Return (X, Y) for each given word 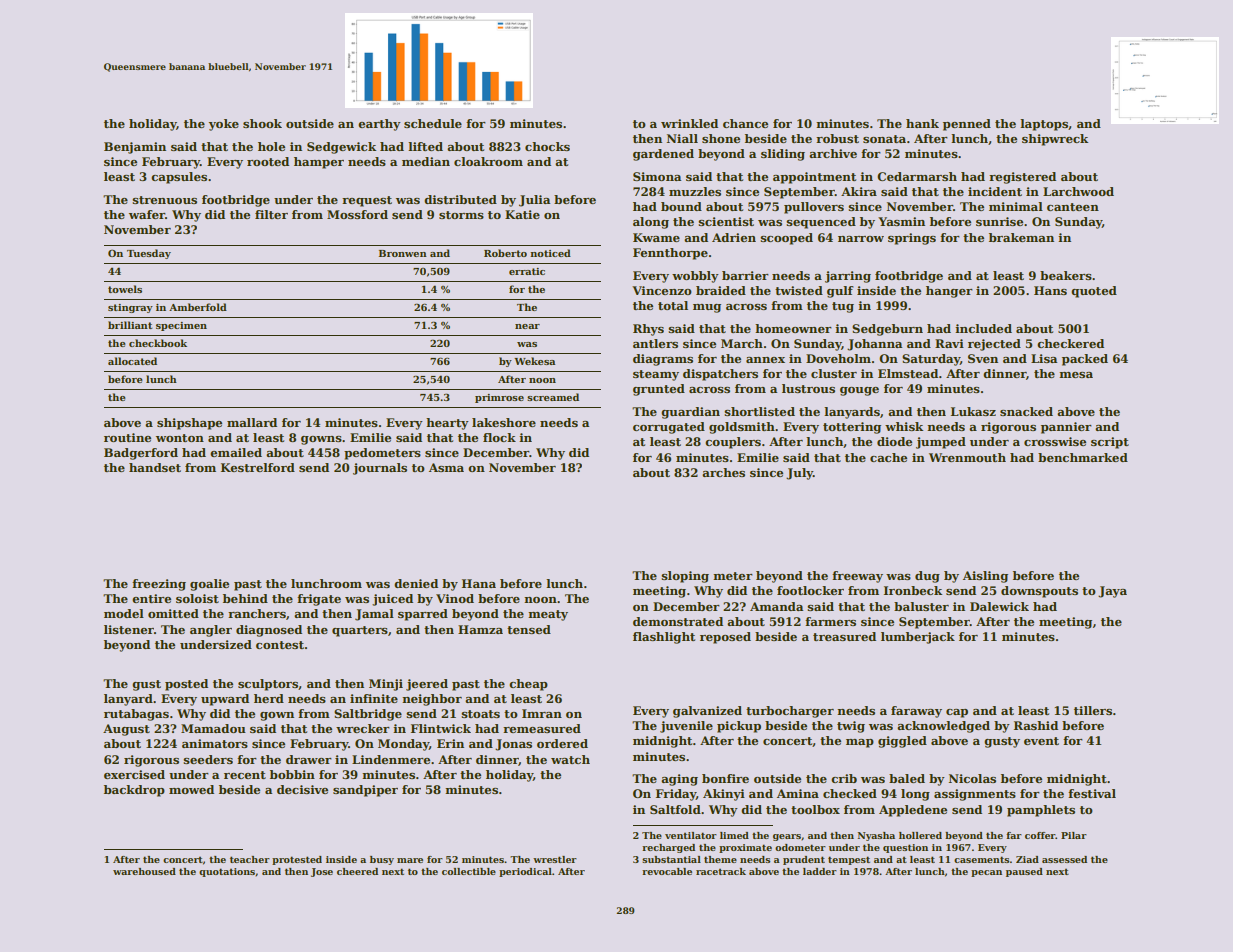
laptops (1044, 125)
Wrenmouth (967, 457)
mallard (252, 422)
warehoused (144, 871)
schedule (433, 123)
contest (280, 645)
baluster (921, 606)
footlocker (810, 590)
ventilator (691, 835)
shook (262, 123)
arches (723, 472)
